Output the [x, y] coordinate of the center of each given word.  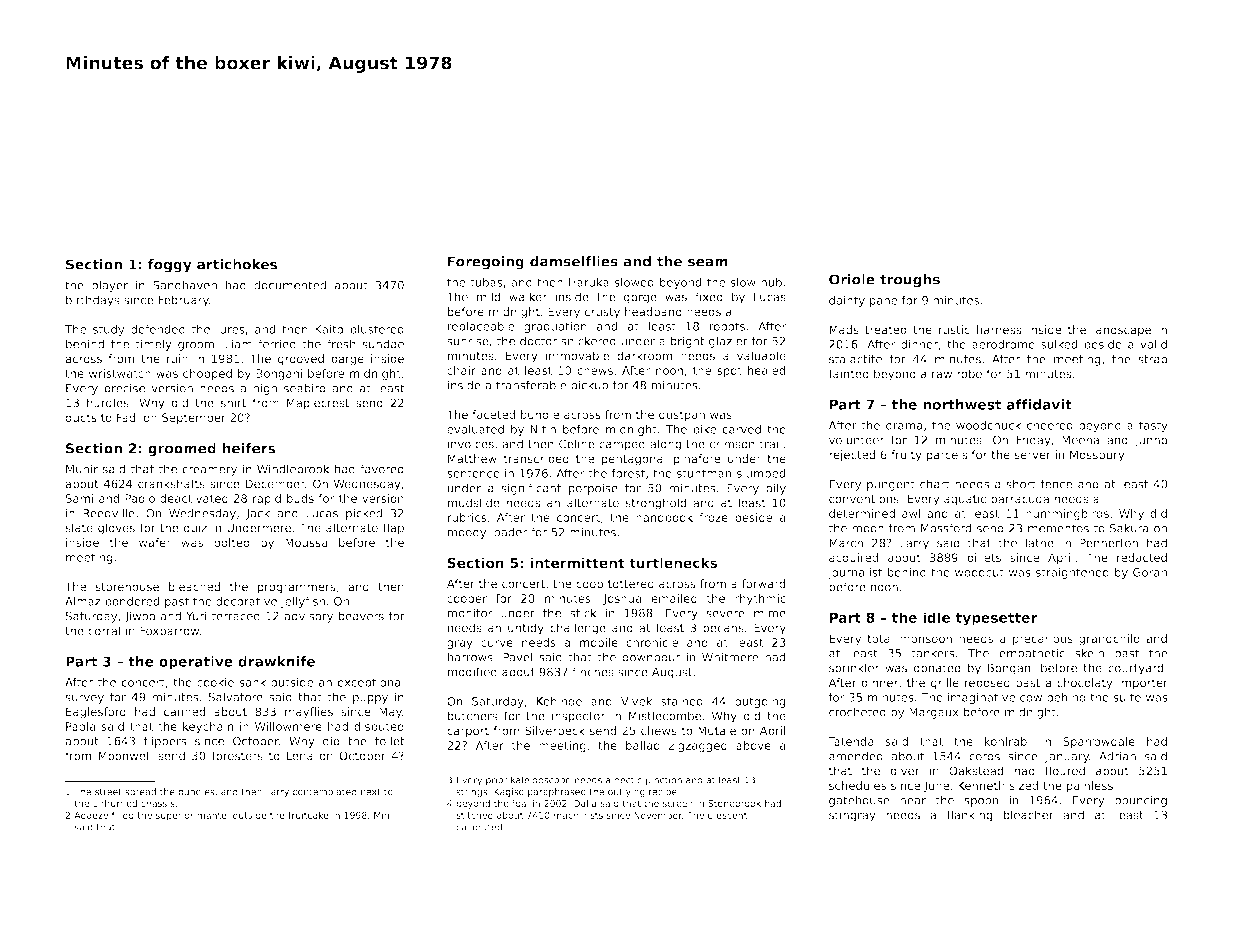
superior [175, 816]
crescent [727, 815]
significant [531, 489]
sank [252, 682]
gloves [116, 529]
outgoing [760, 702]
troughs [910, 281]
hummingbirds [1067, 514]
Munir [82, 469]
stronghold [655, 504]
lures [231, 329]
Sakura [1129, 528]
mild [488, 297]
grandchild [1109, 640]
